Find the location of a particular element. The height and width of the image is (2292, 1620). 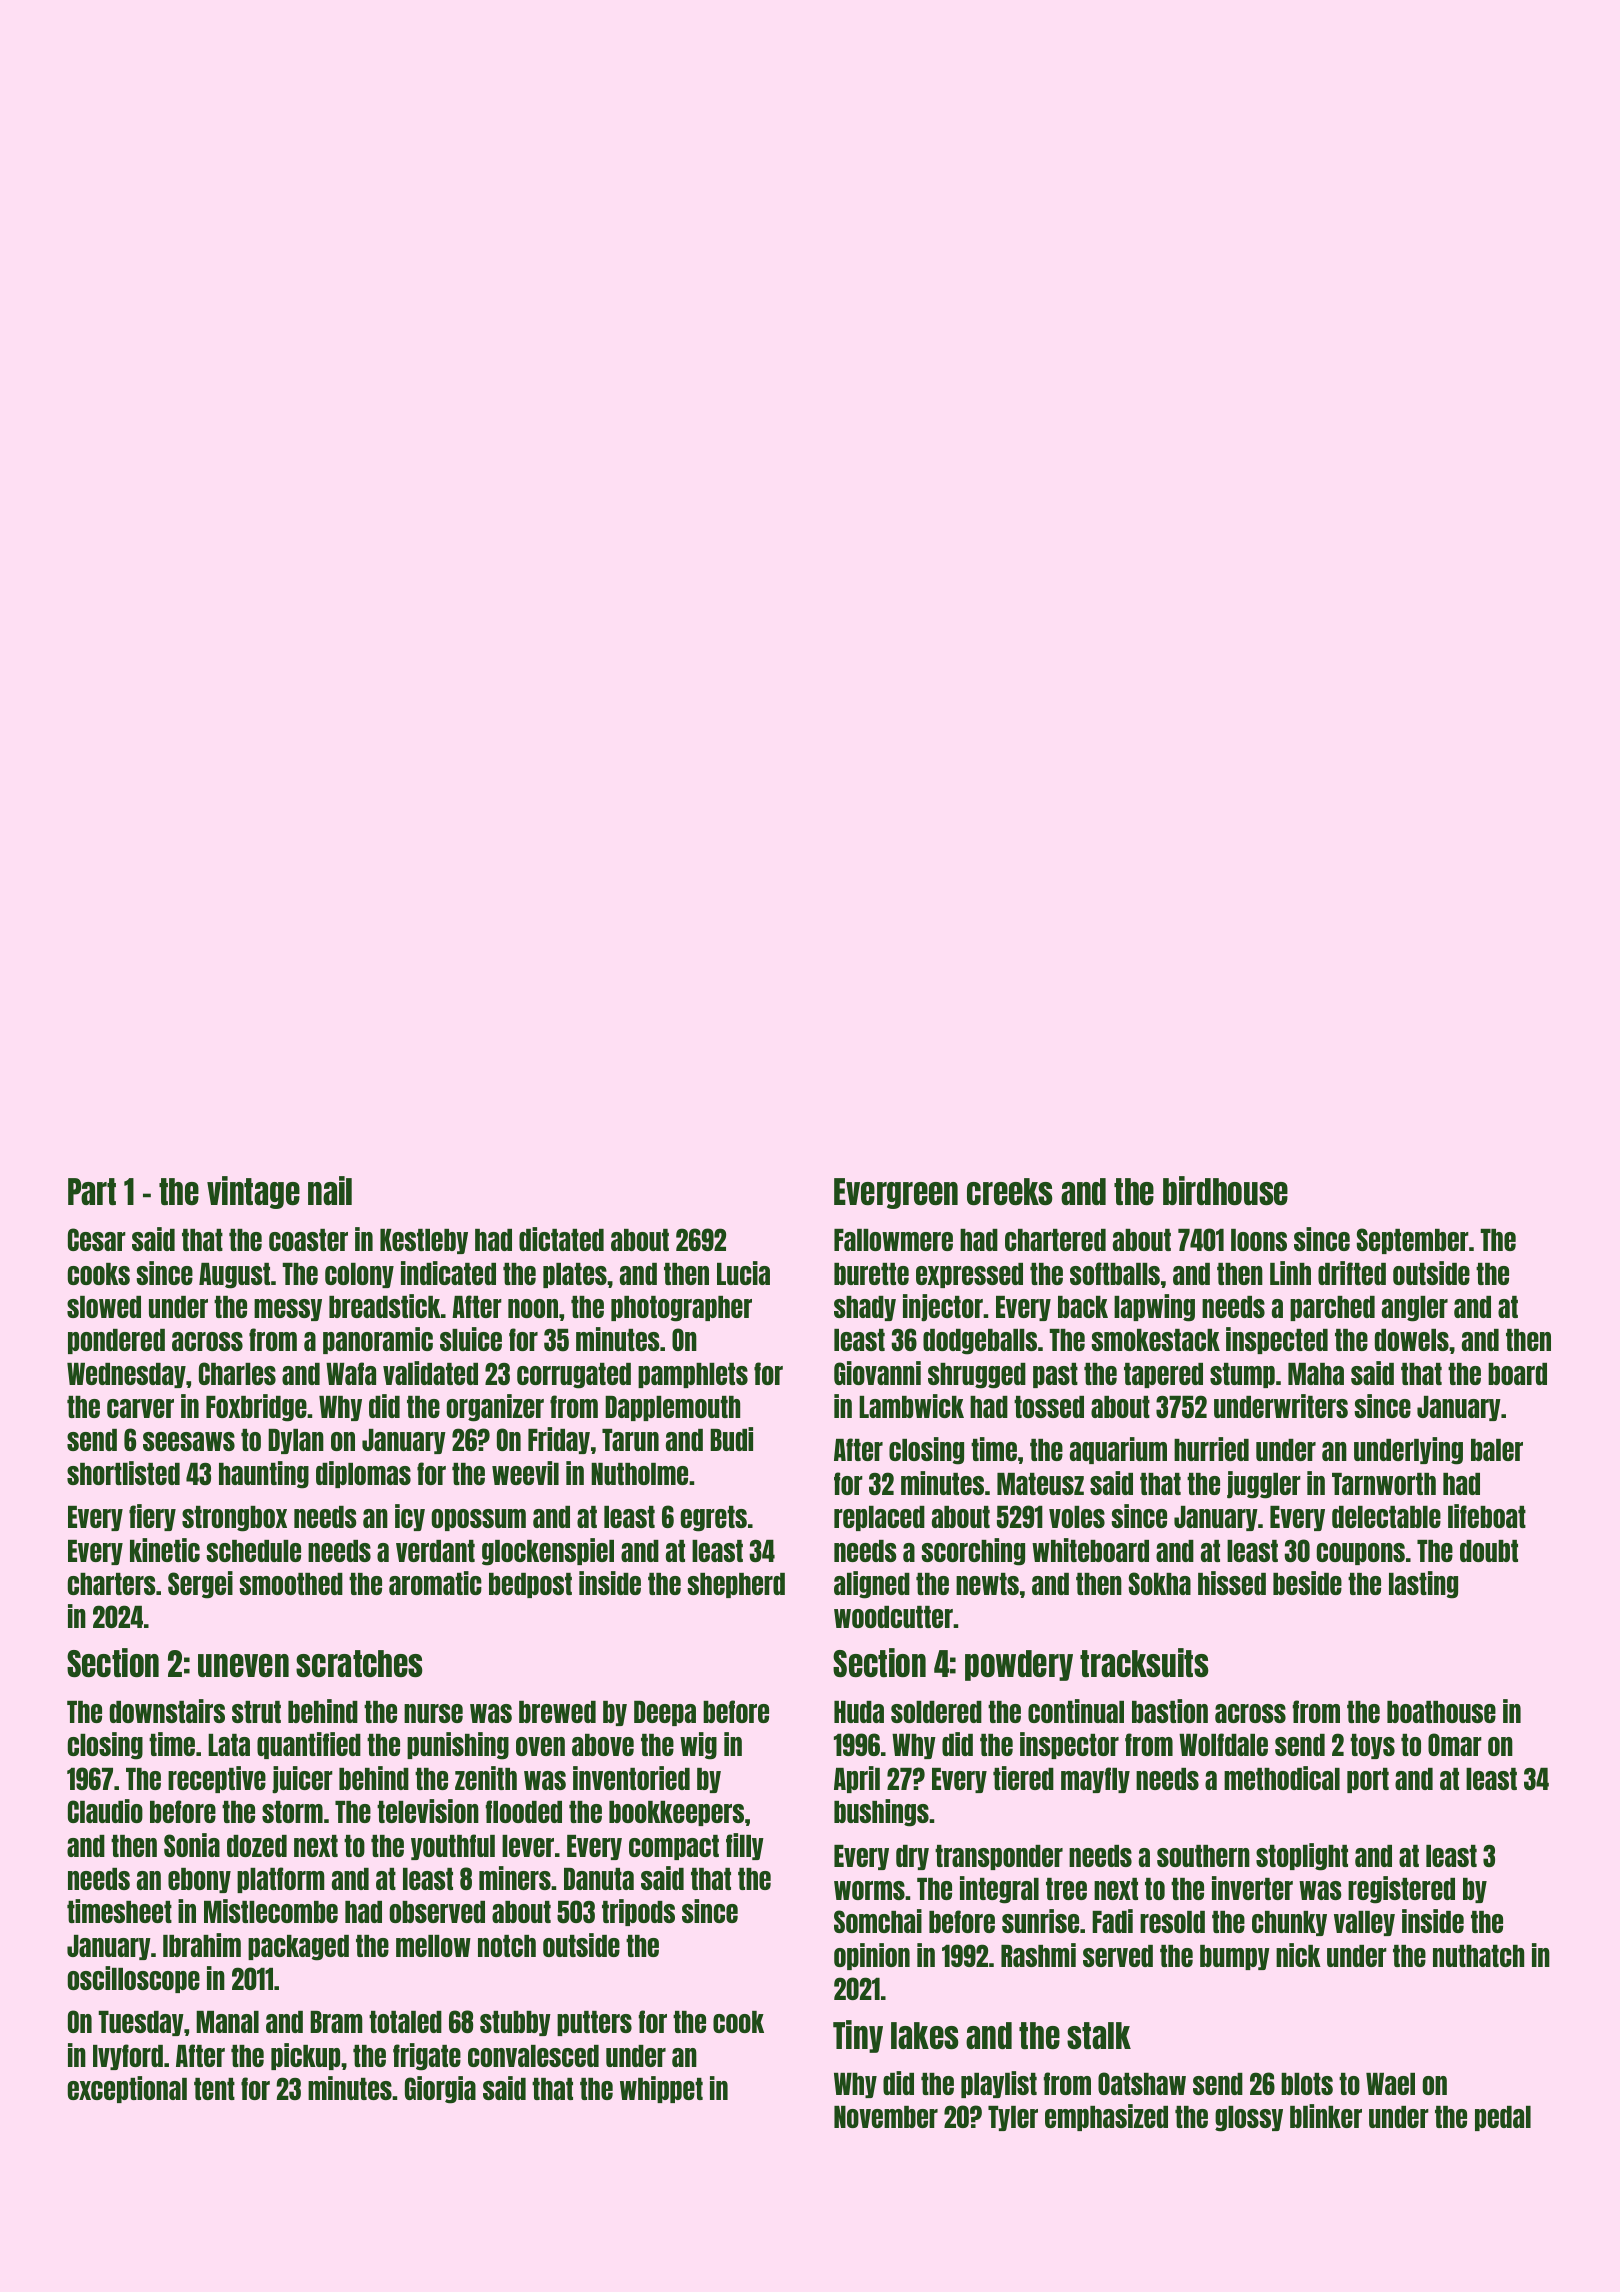

Nutholme is located at coordinates (639, 1474).
